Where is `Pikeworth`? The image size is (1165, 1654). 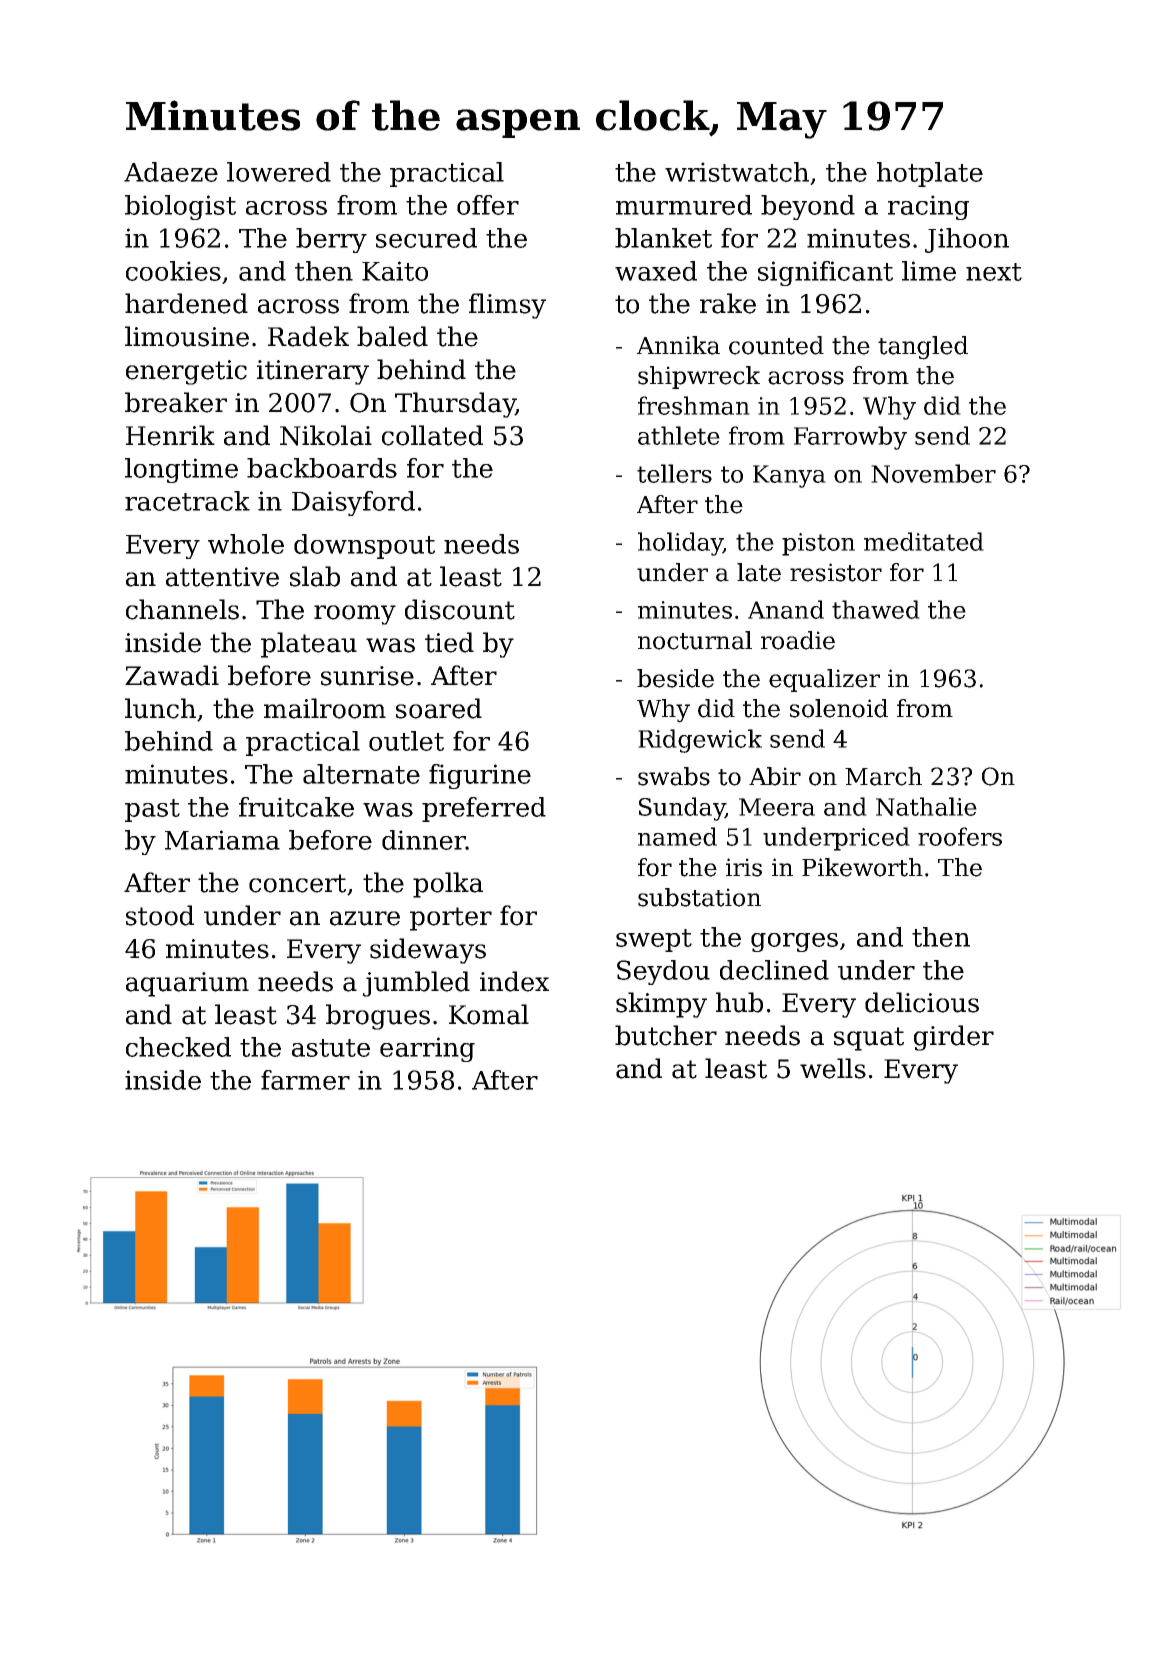
Pikeworth is located at coordinates (862, 867).
